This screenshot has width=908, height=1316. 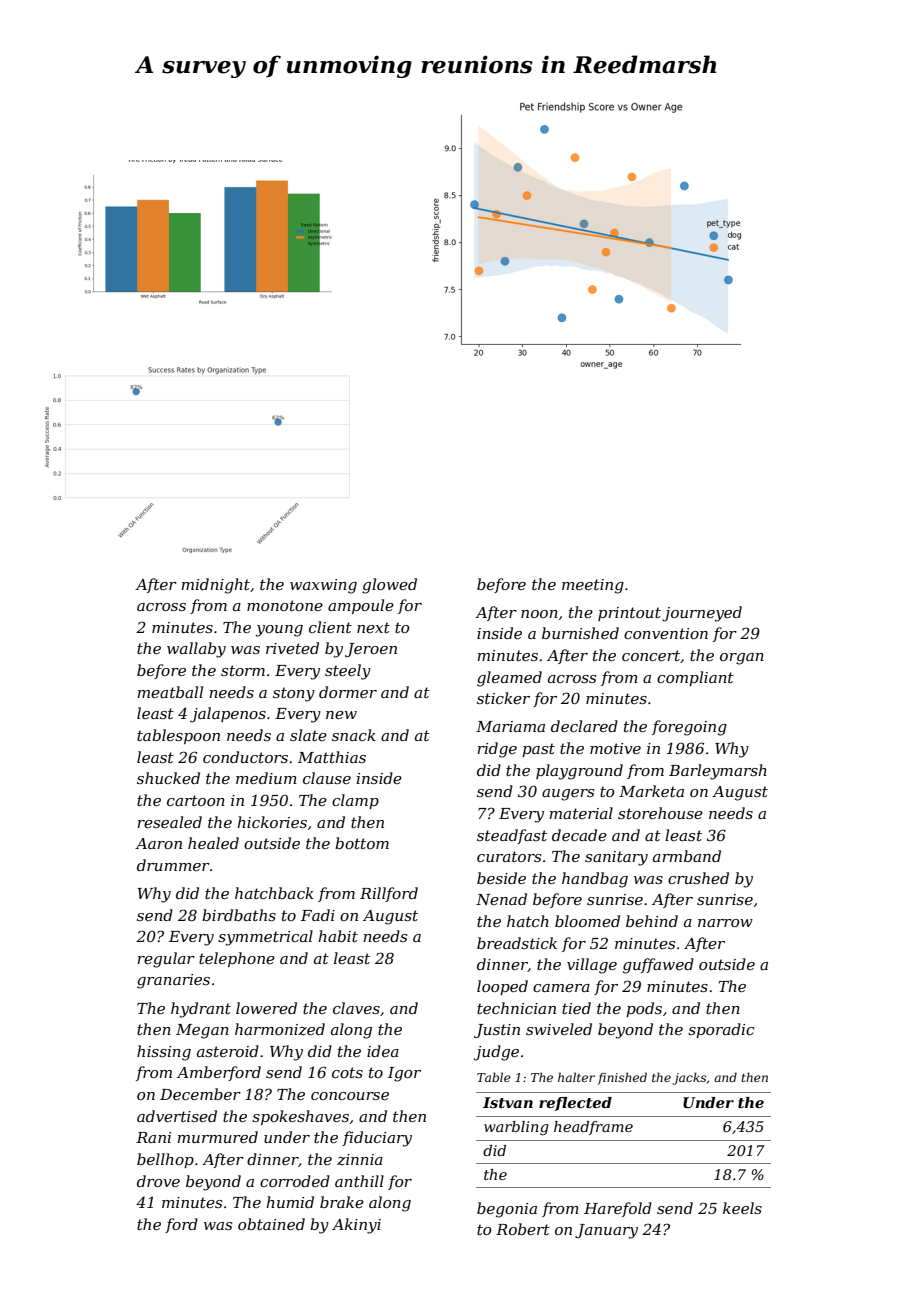 What do you see at coordinates (389, 586) in the screenshot?
I see `glowed` at bounding box center [389, 586].
